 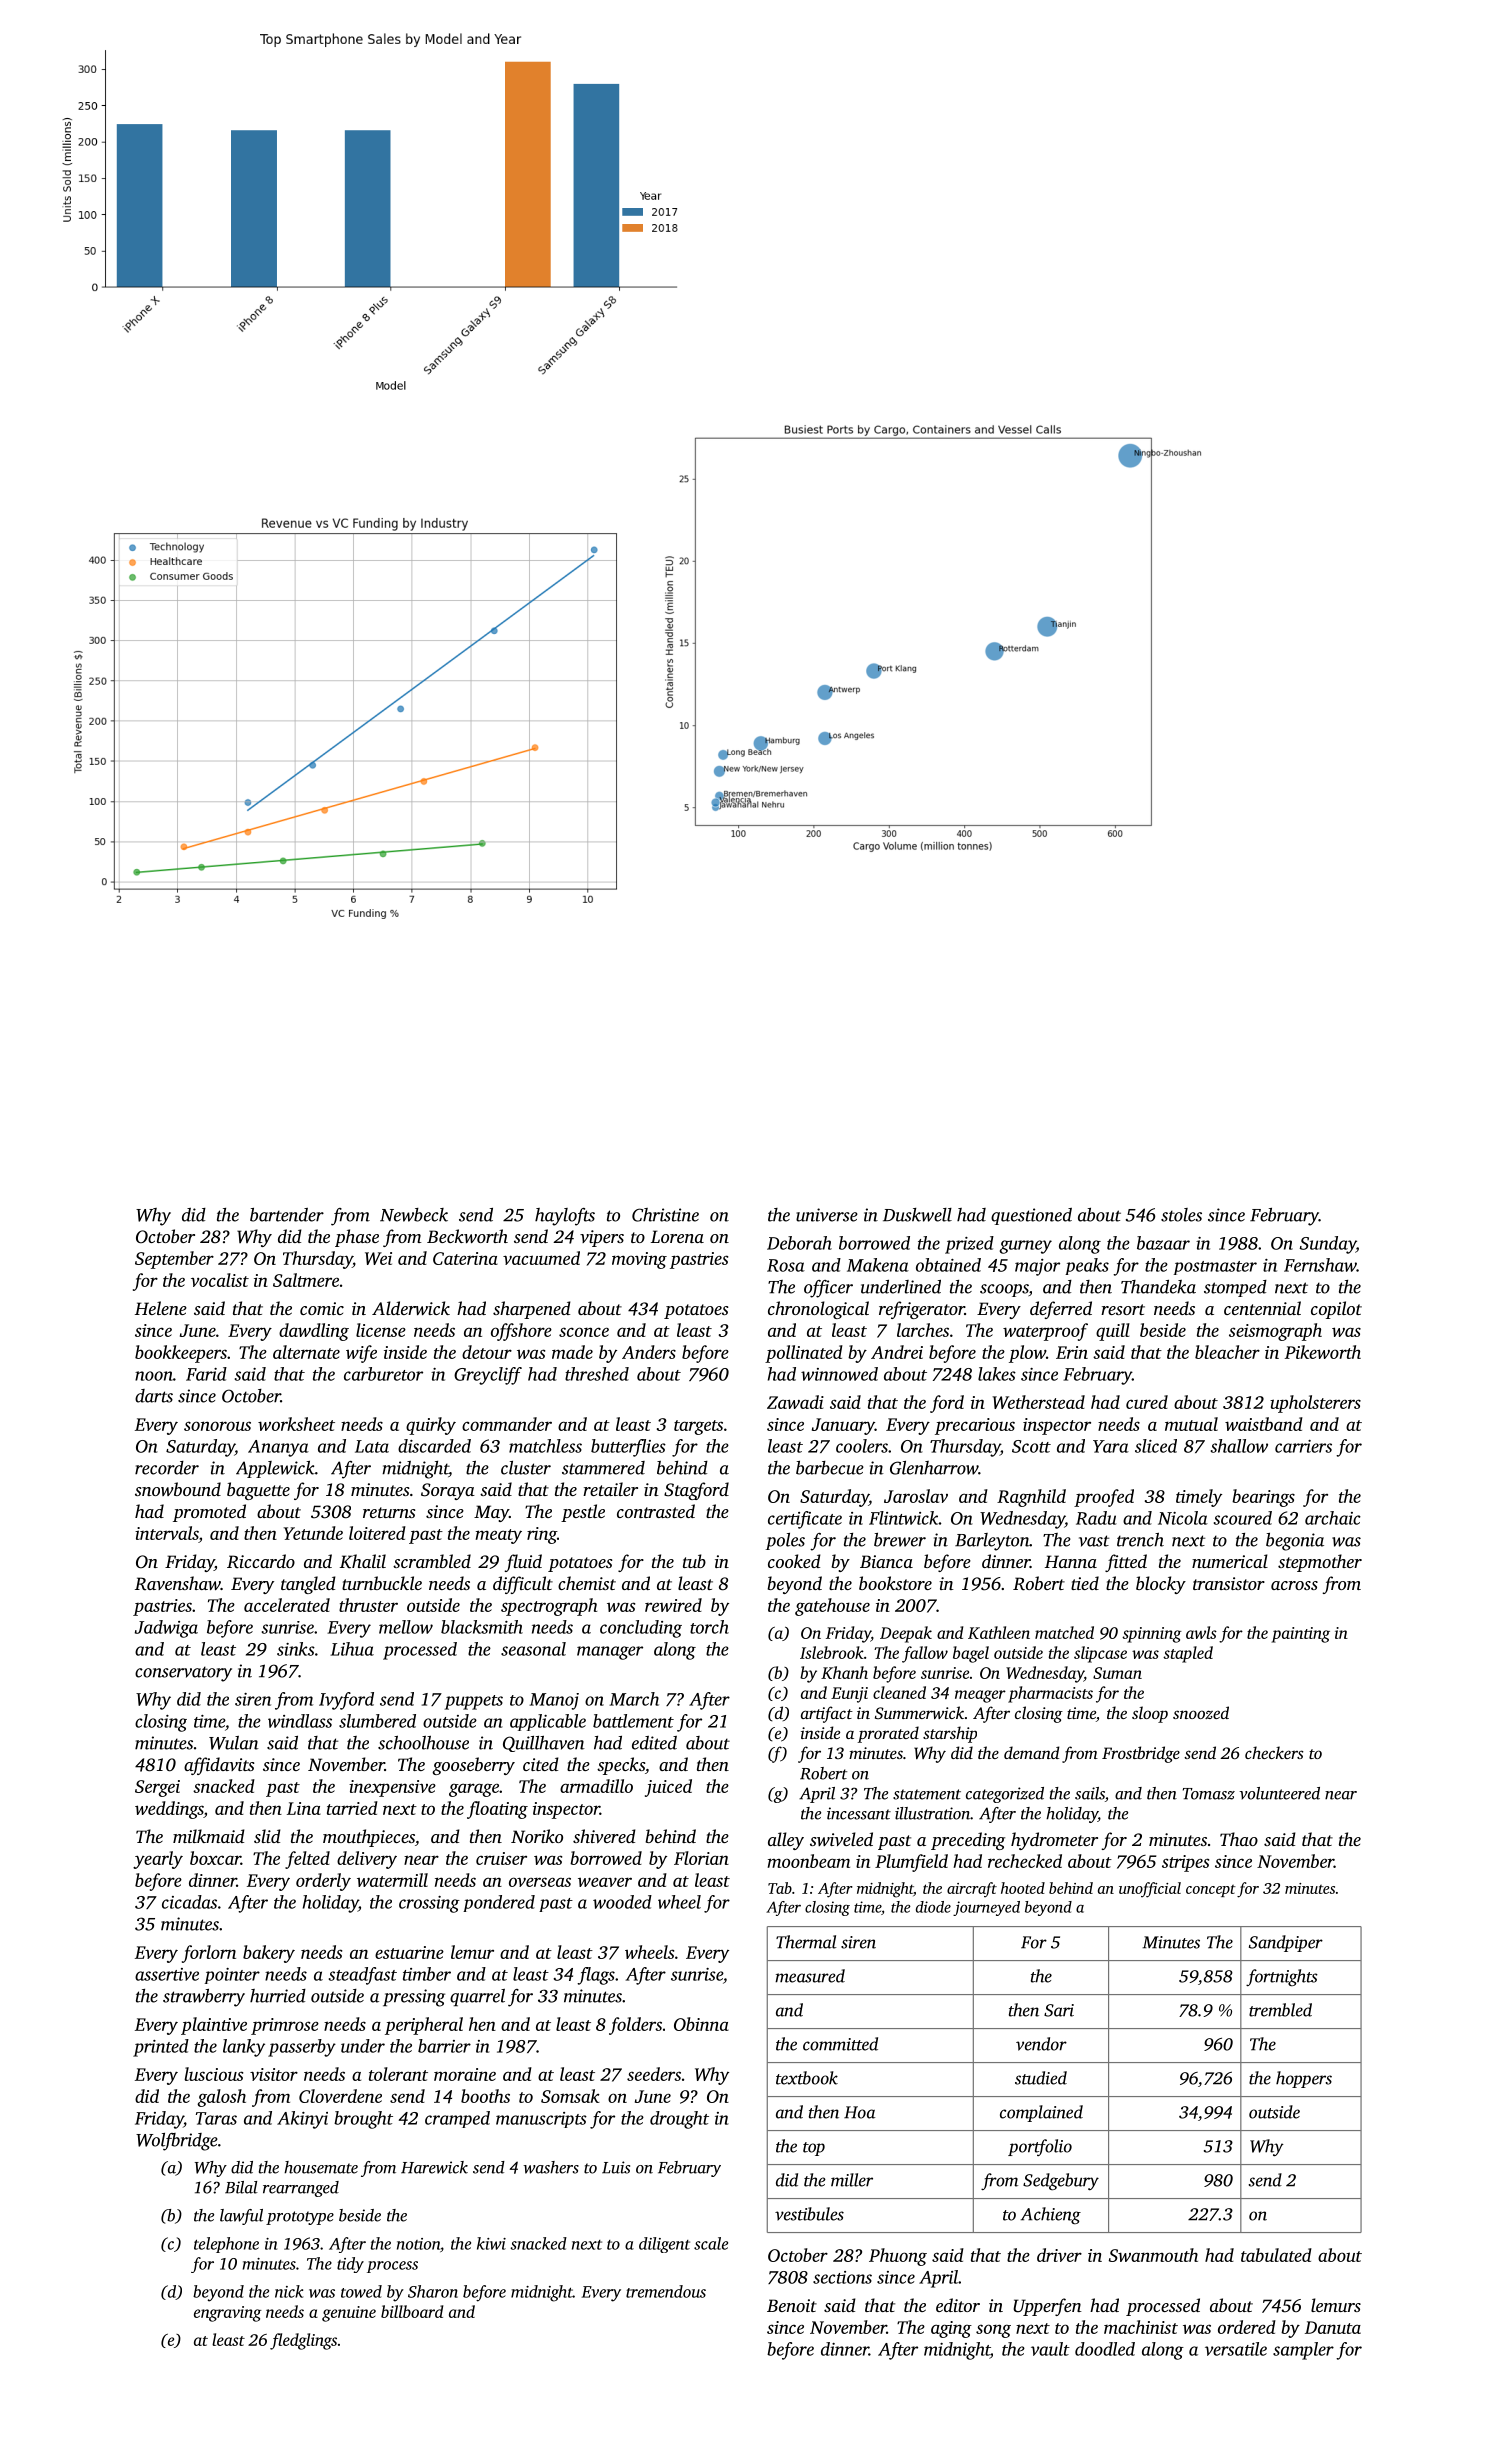 I want to click on driver, so click(x=1059, y=2255).
